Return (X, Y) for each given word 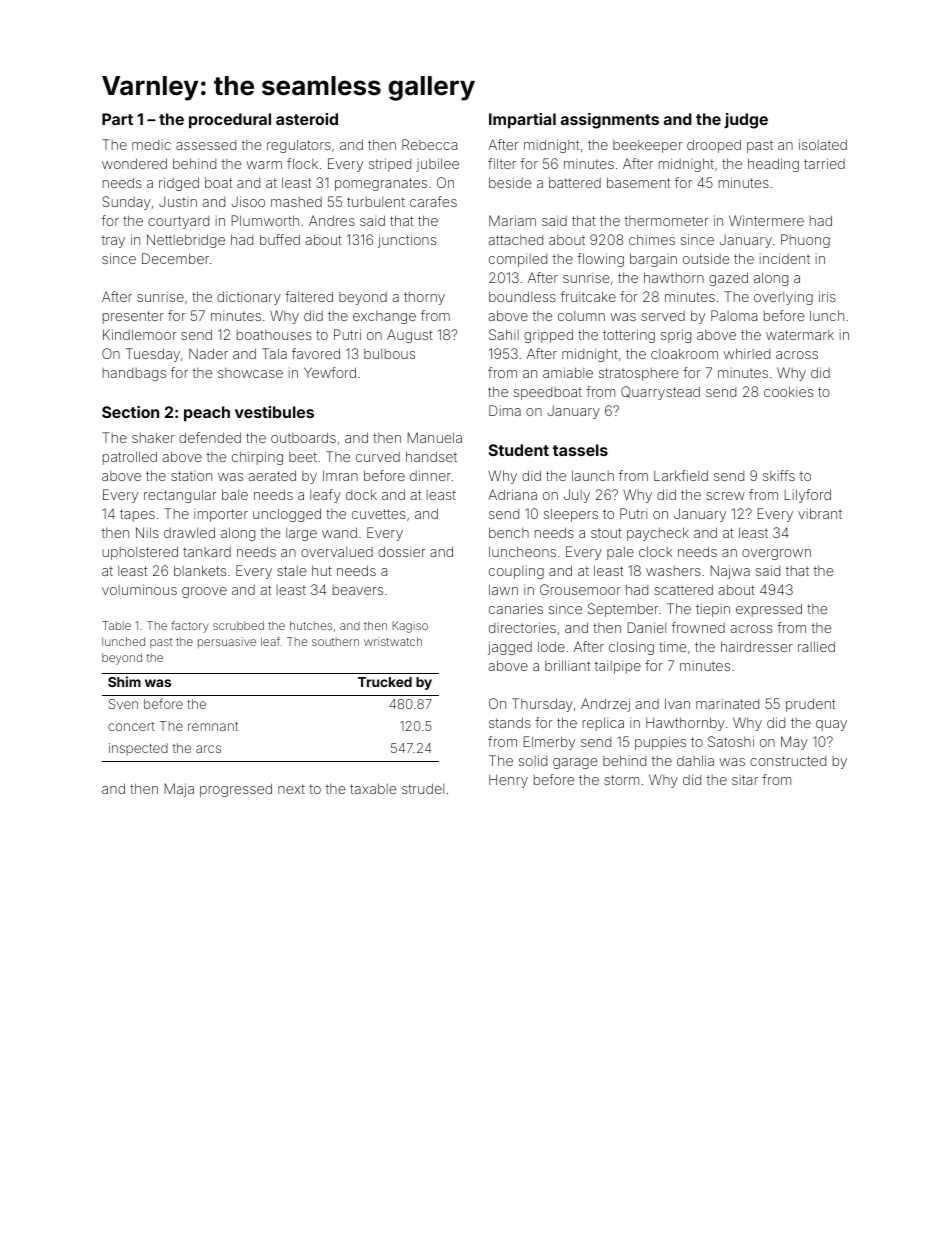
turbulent (376, 202)
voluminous (139, 589)
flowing (600, 260)
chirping (257, 458)
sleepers (571, 515)
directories (522, 627)
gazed (728, 279)
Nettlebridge (186, 241)
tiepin (713, 610)
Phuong (805, 241)
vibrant (820, 513)
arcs (208, 749)
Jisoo (248, 201)
